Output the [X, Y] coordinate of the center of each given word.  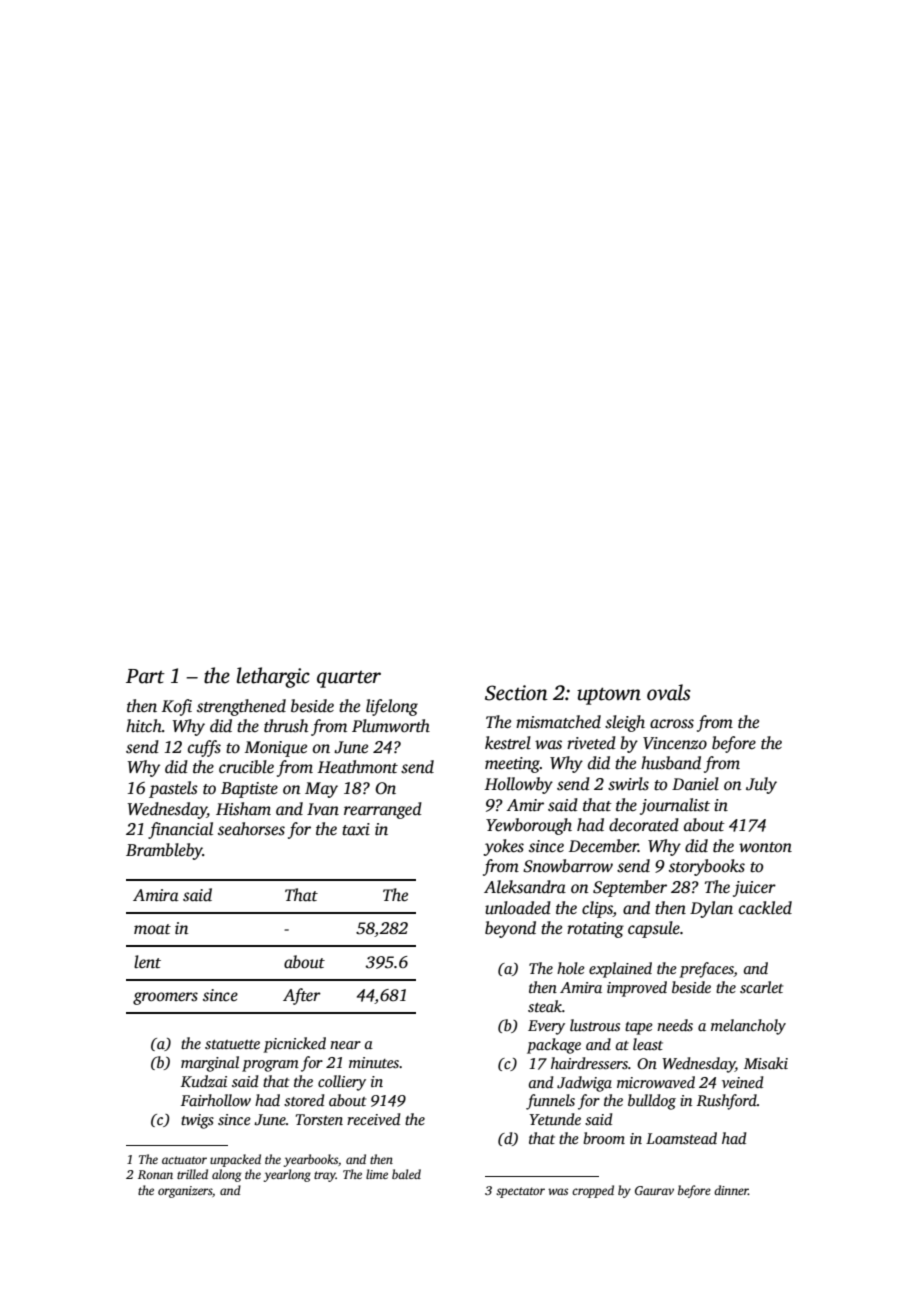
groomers [165, 998]
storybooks [707, 867]
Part [145, 676]
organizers [185, 1192]
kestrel [508, 743]
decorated [644, 825]
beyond [510, 929]
